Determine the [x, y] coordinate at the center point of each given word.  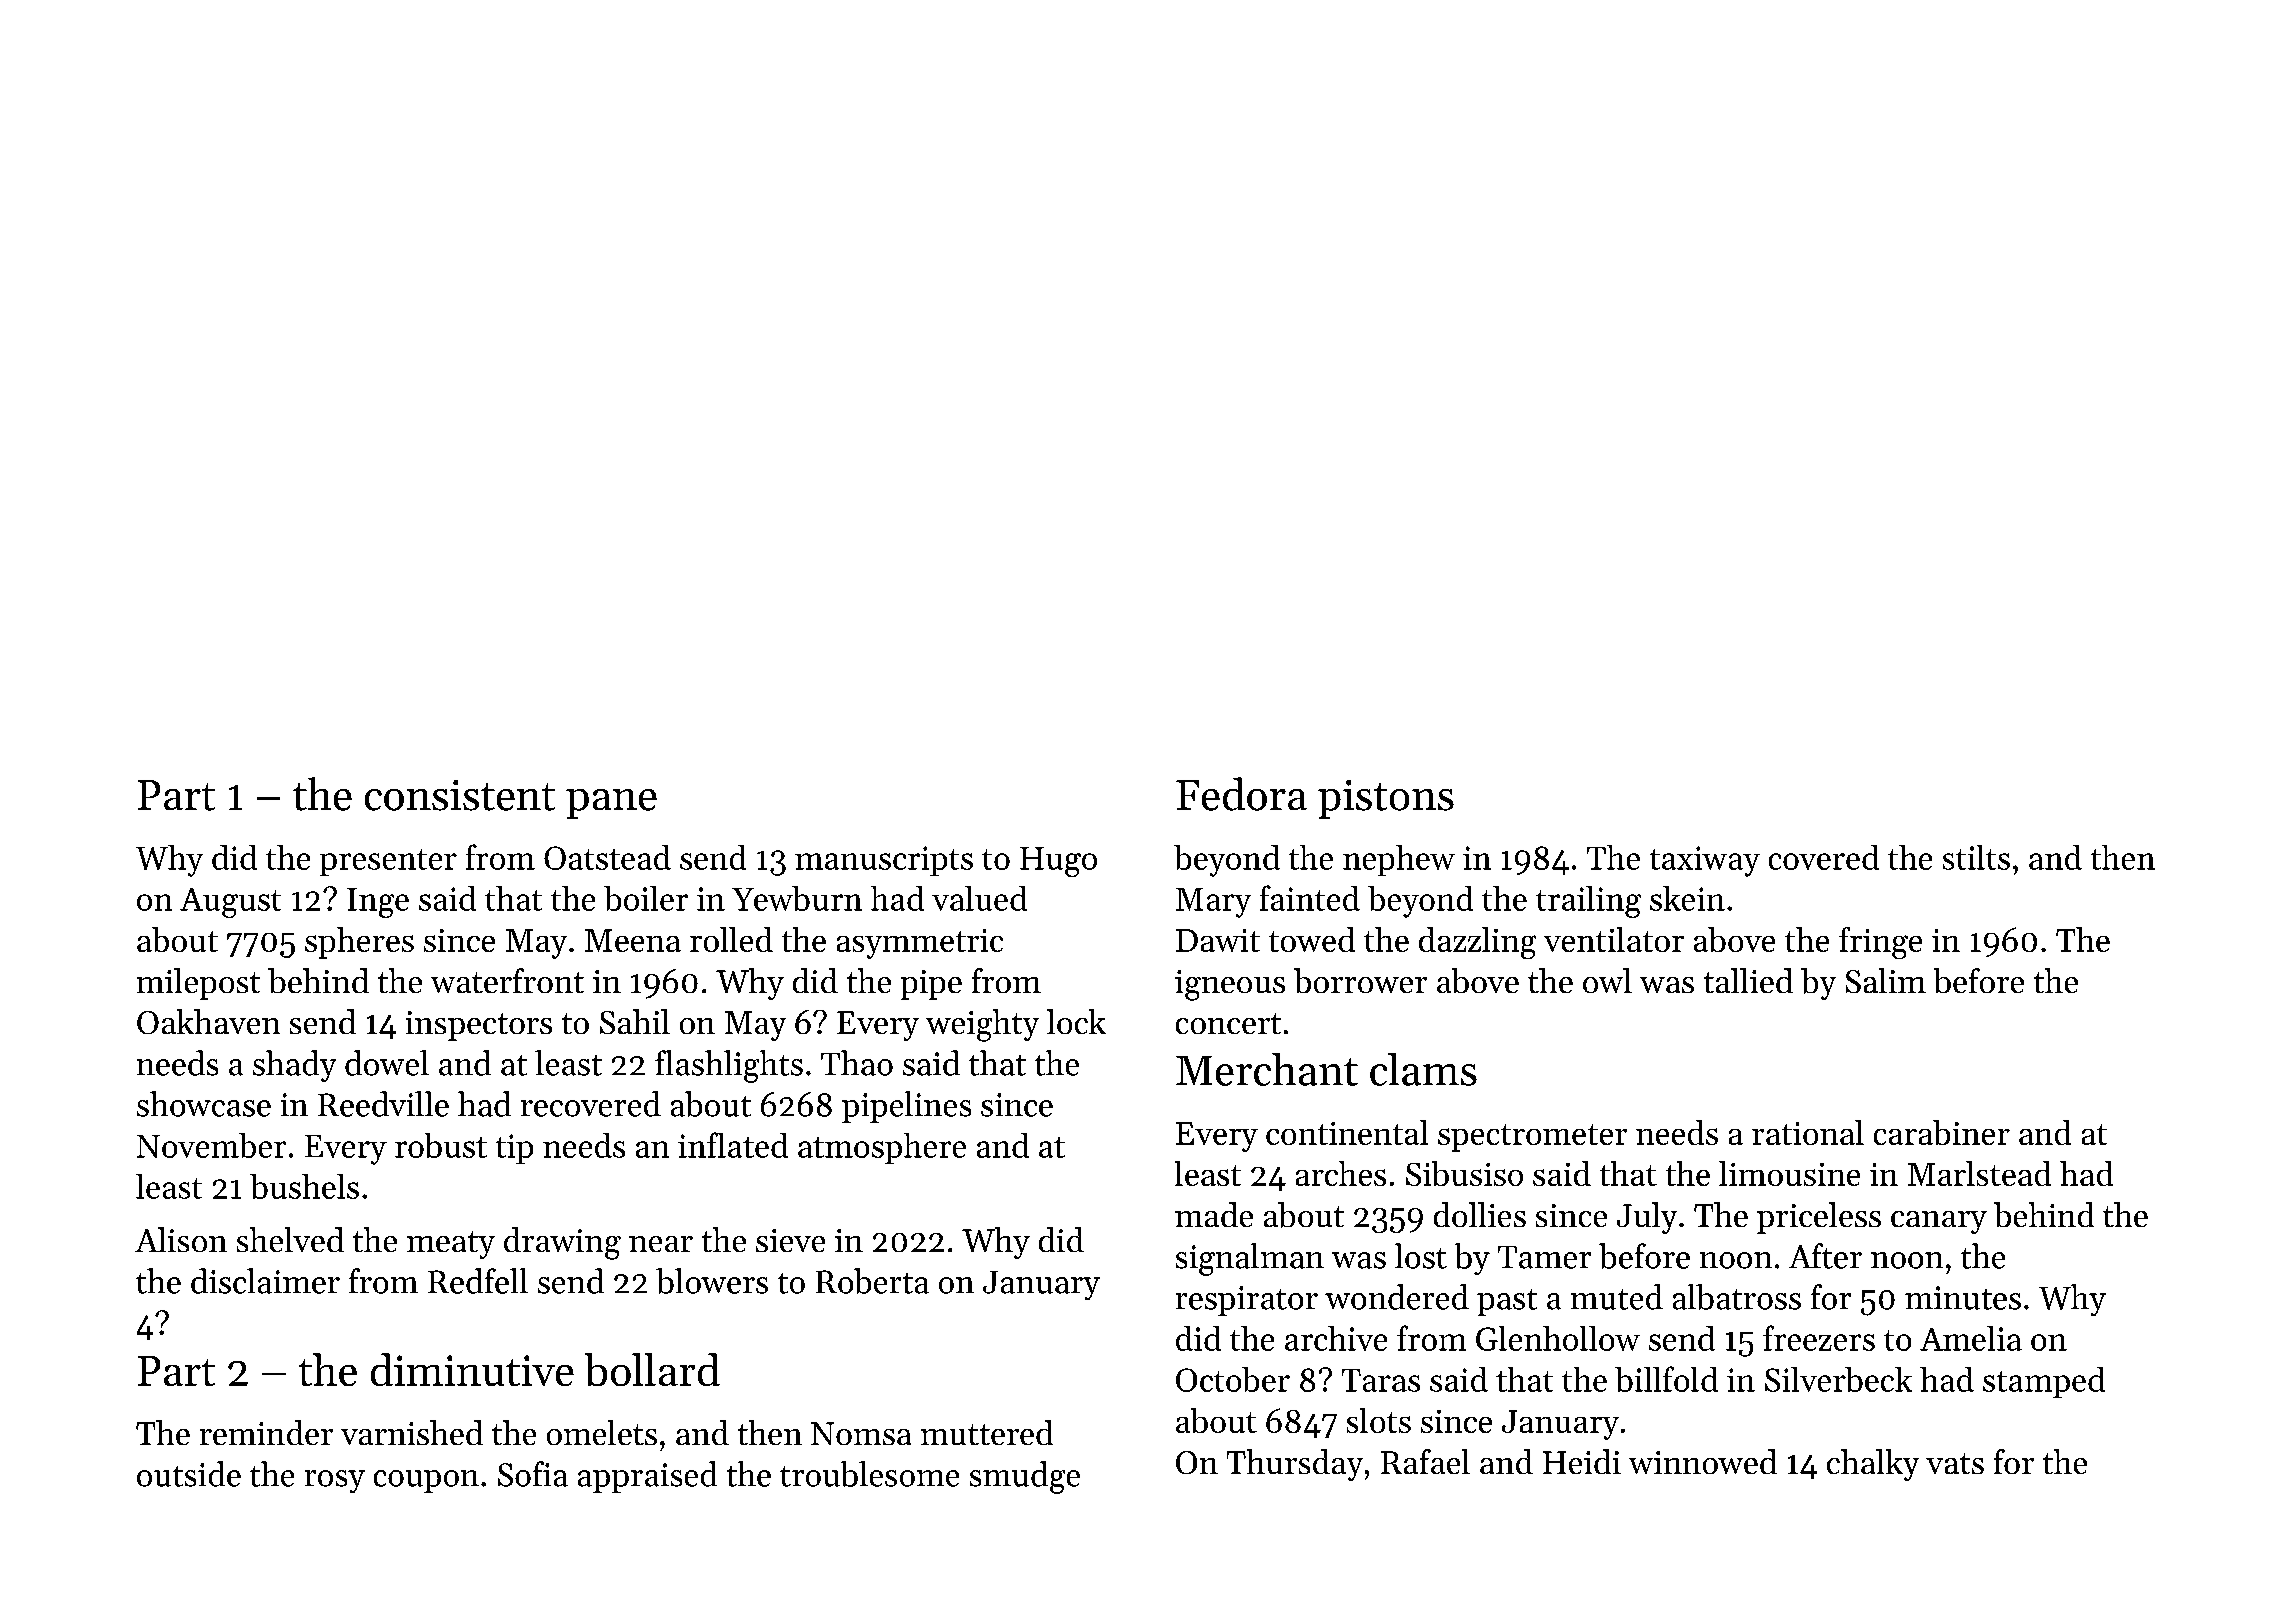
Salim [1886, 980]
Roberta [872, 1281]
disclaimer [265, 1281]
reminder [266, 1432]
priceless [1819, 1218]
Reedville [383, 1104]
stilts [1976, 857]
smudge [1025, 1477]
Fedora [1241, 794]
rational [1808, 1132]
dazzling [1477, 943]
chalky [1873, 1465]
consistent [460, 795]
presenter [388, 862]
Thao [857, 1063]
